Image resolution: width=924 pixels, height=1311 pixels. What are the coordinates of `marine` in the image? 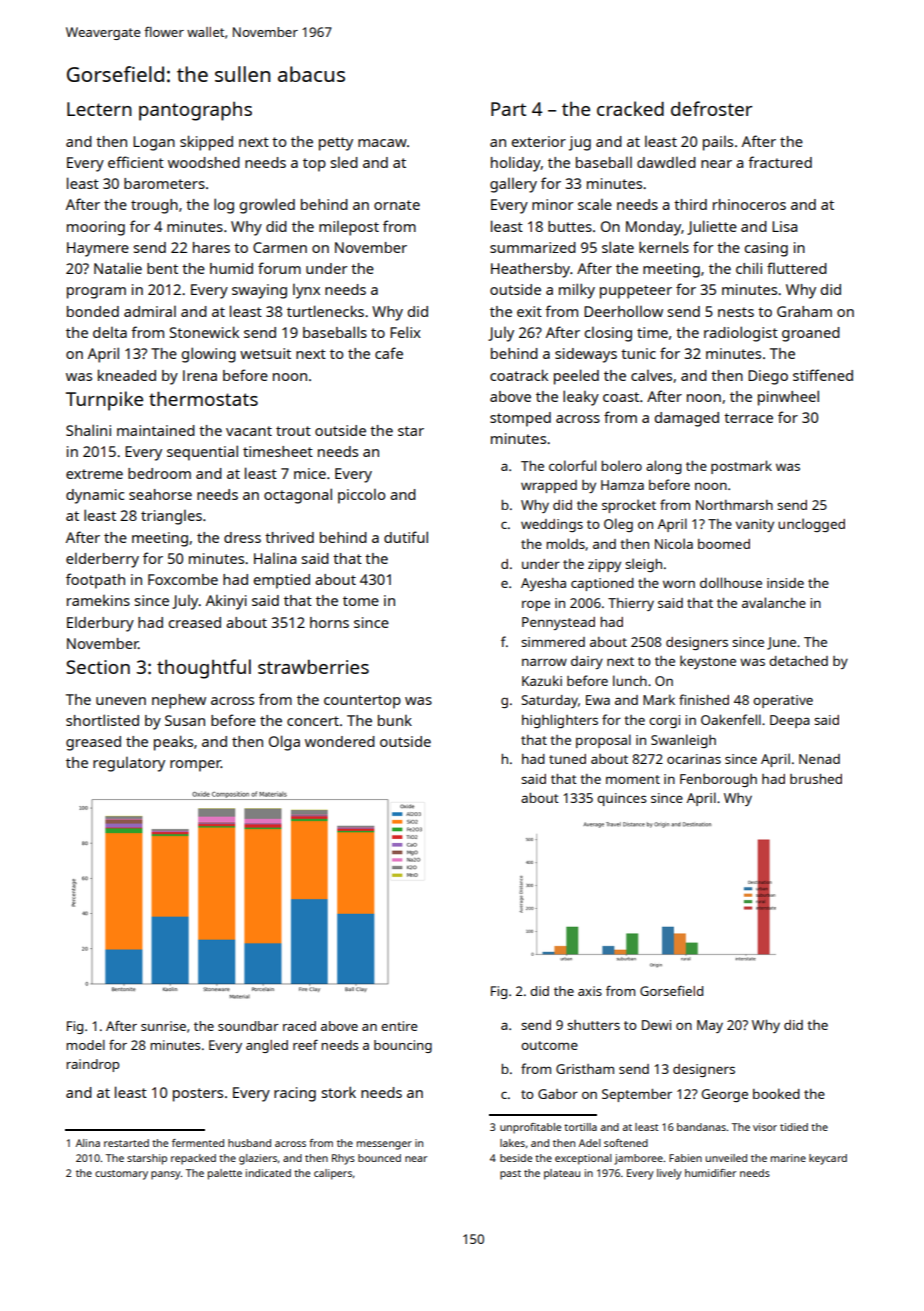 It's located at (788, 1158).
